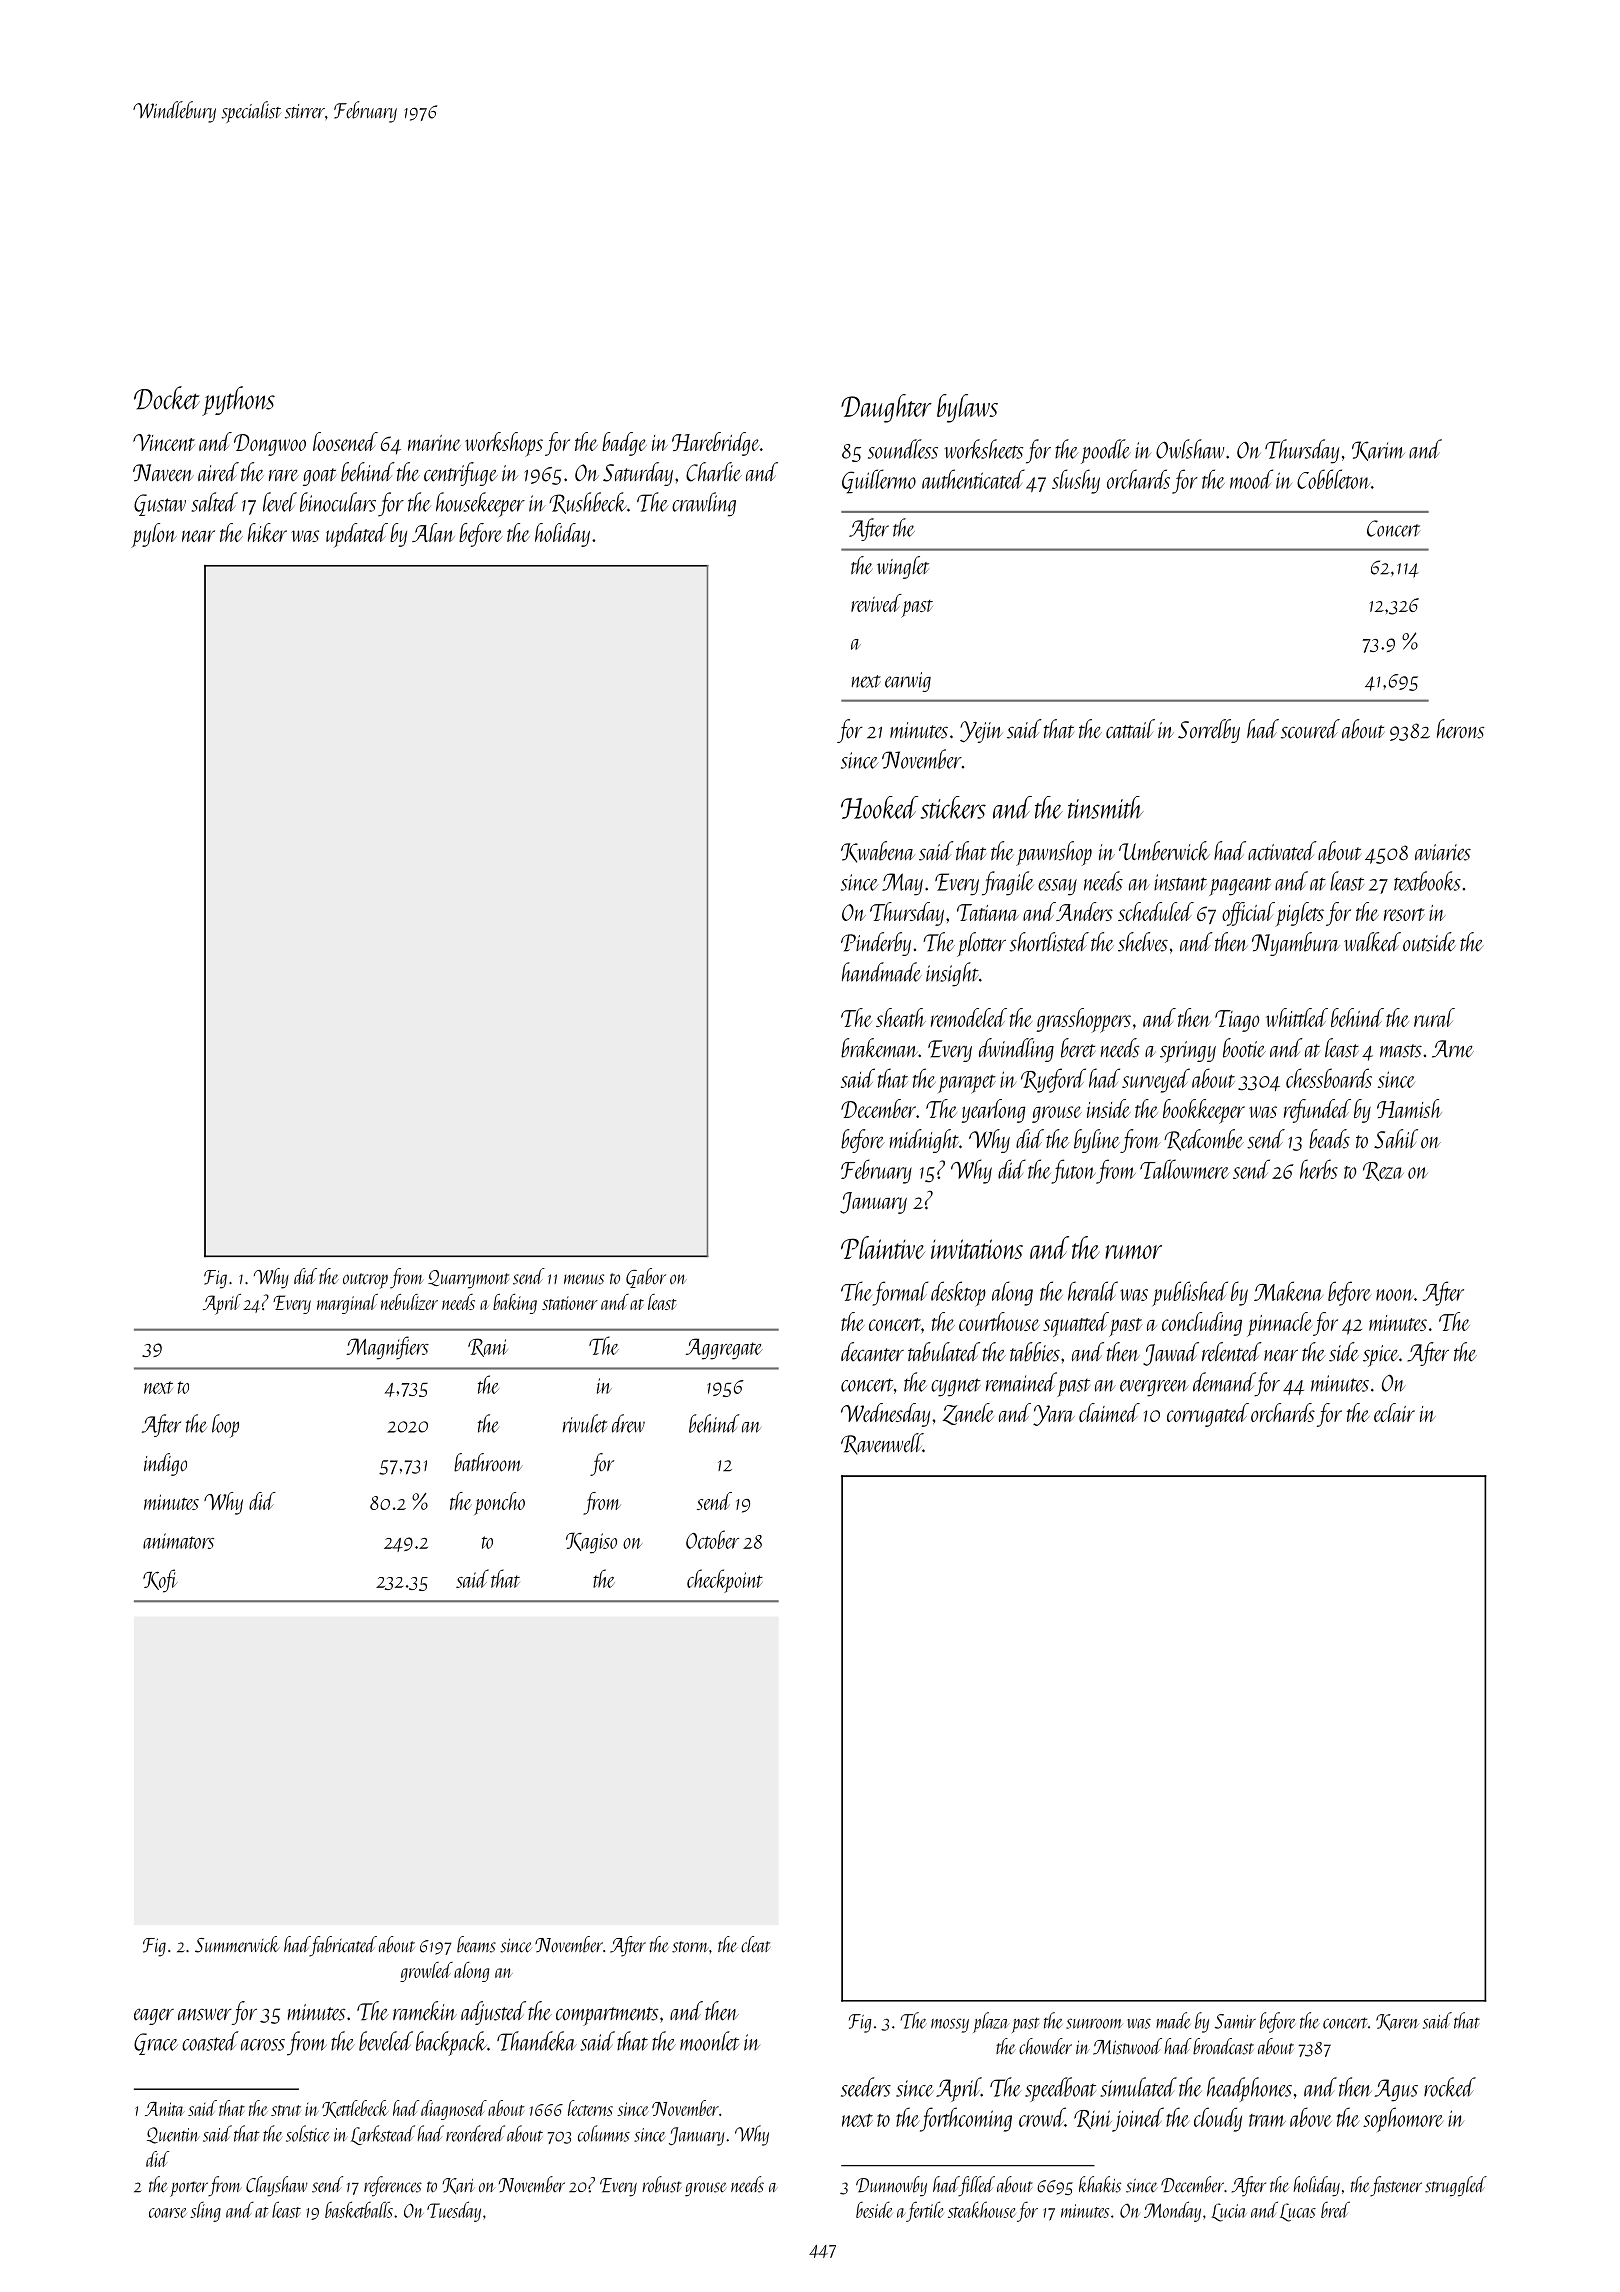 This screenshot has height=2292, width=1620. What do you see at coordinates (454, 2211) in the screenshot?
I see `Tuesday` at bounding box center [454, 2211].
